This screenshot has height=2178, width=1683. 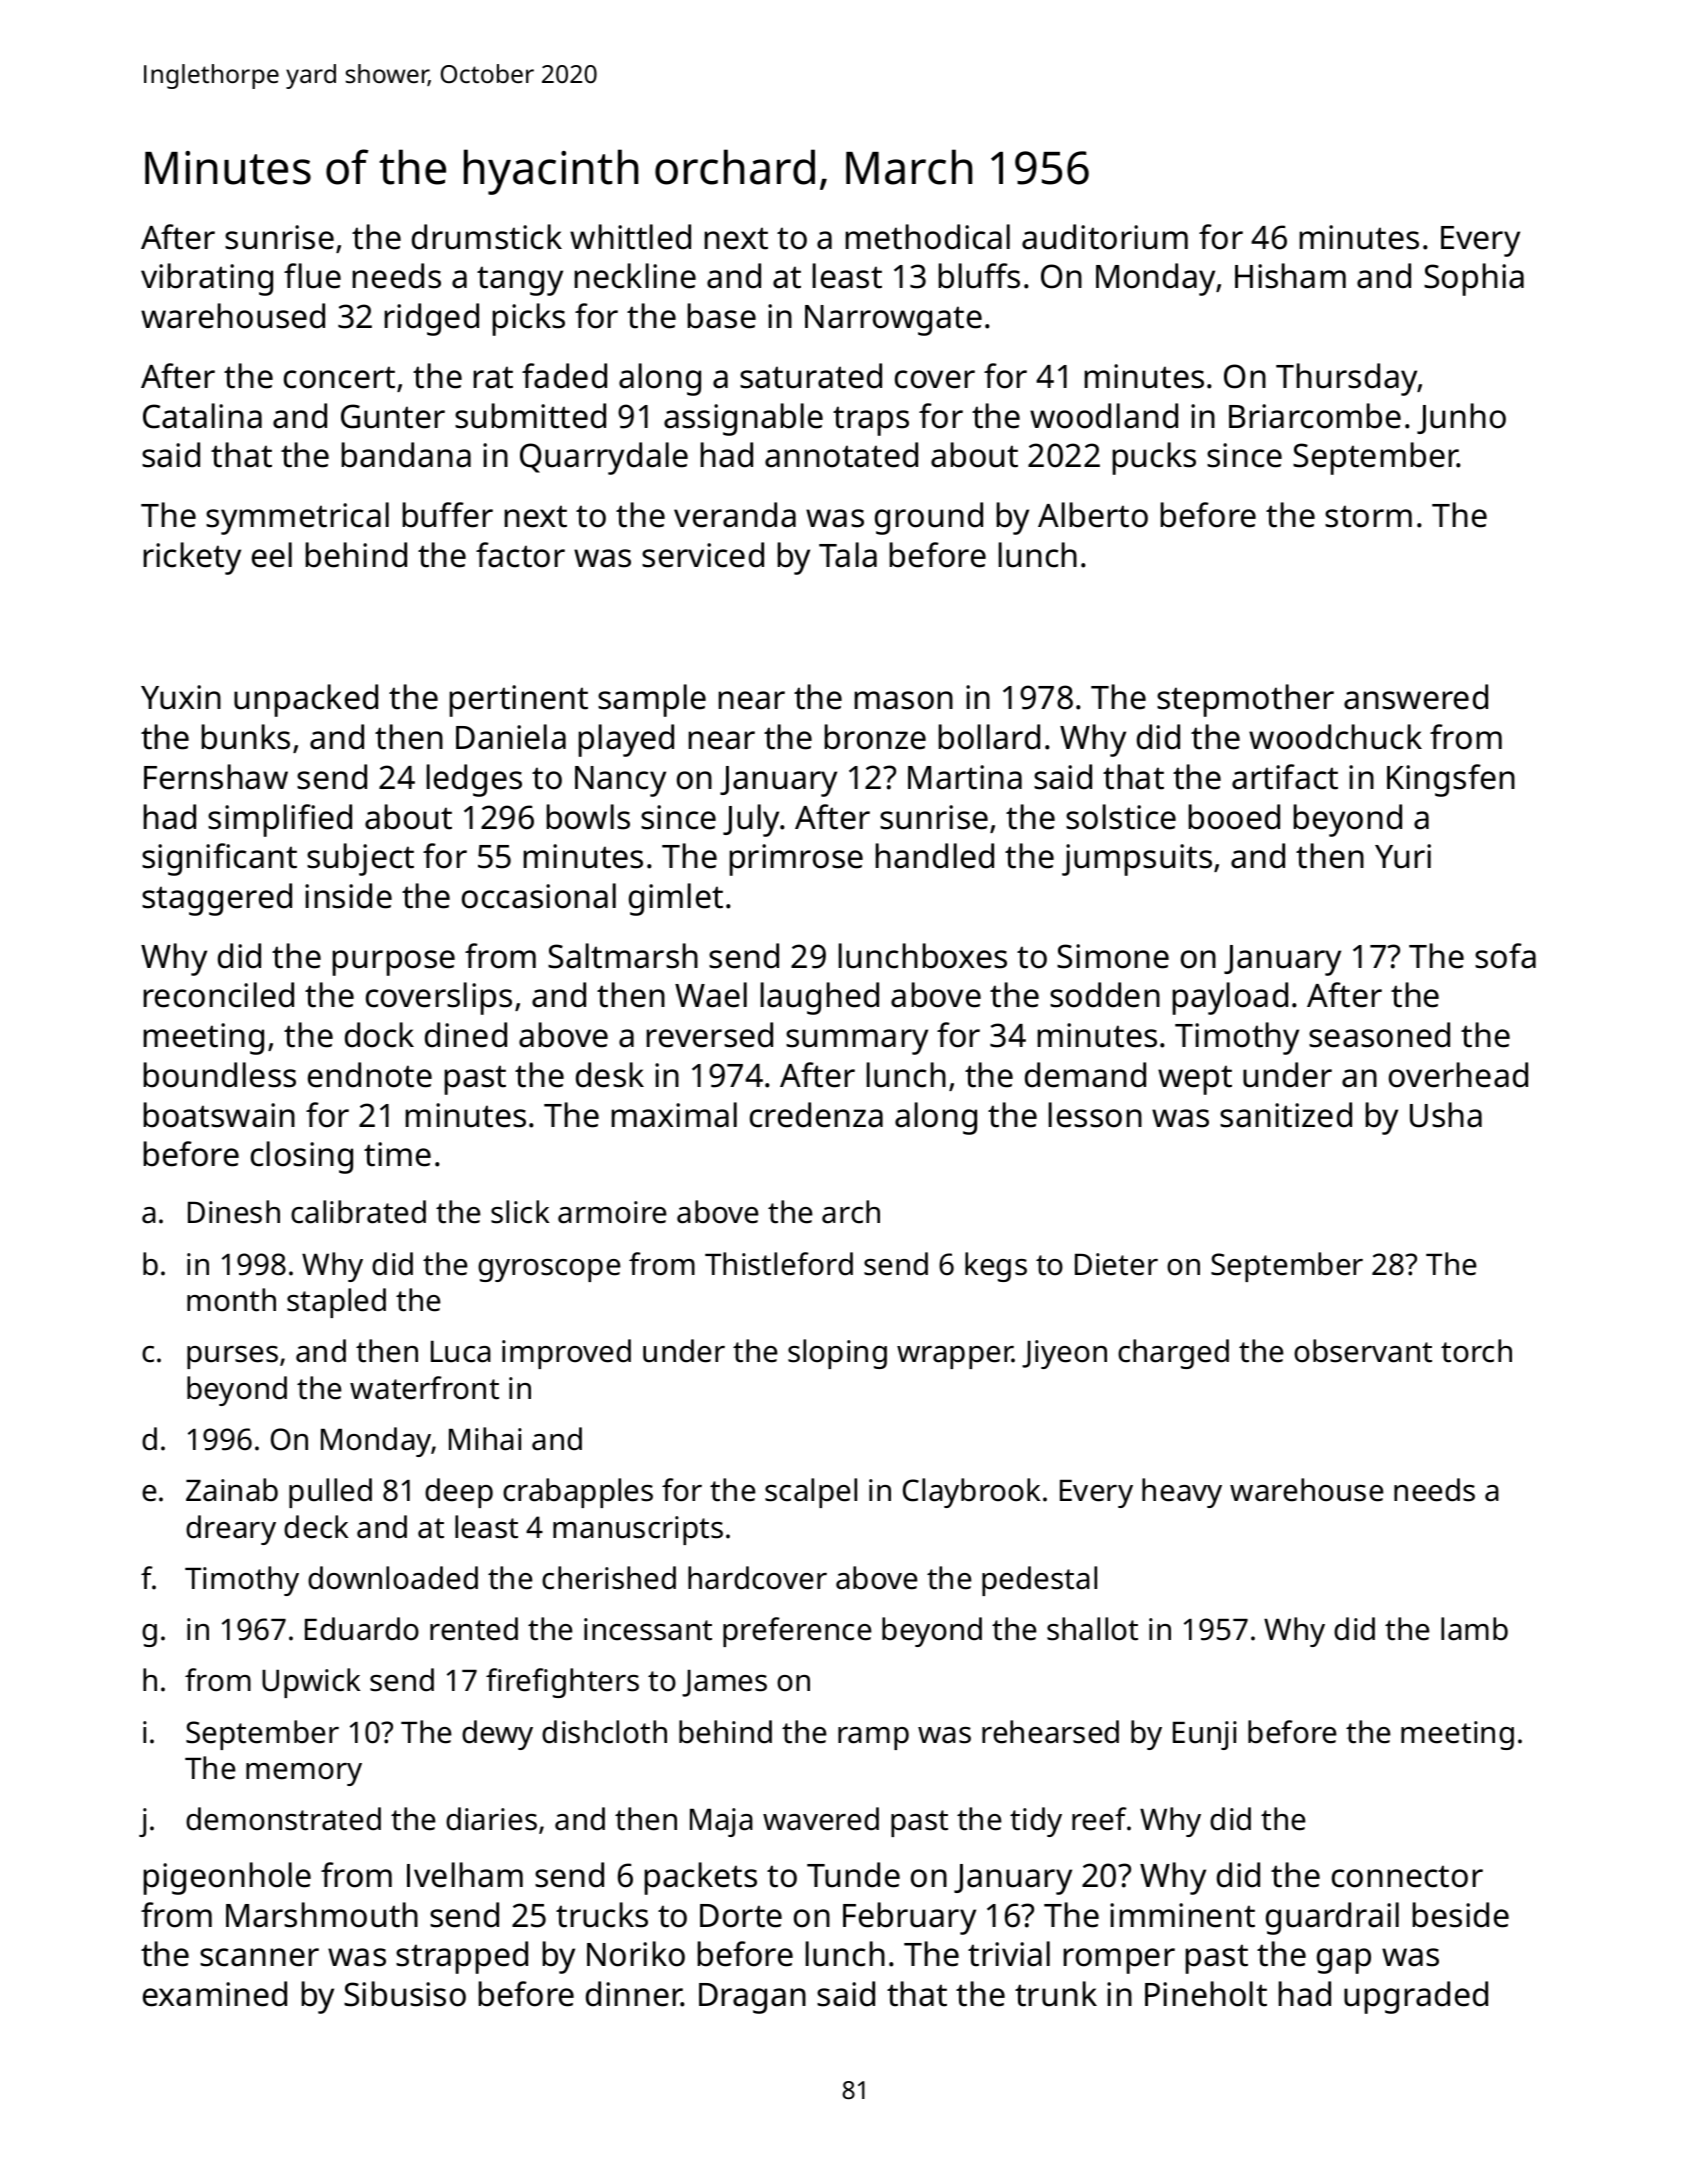 What do you see at coordinates (1363, 1351) in the screenshot?
I see `observant` at bounding box center [1363, 1351].
